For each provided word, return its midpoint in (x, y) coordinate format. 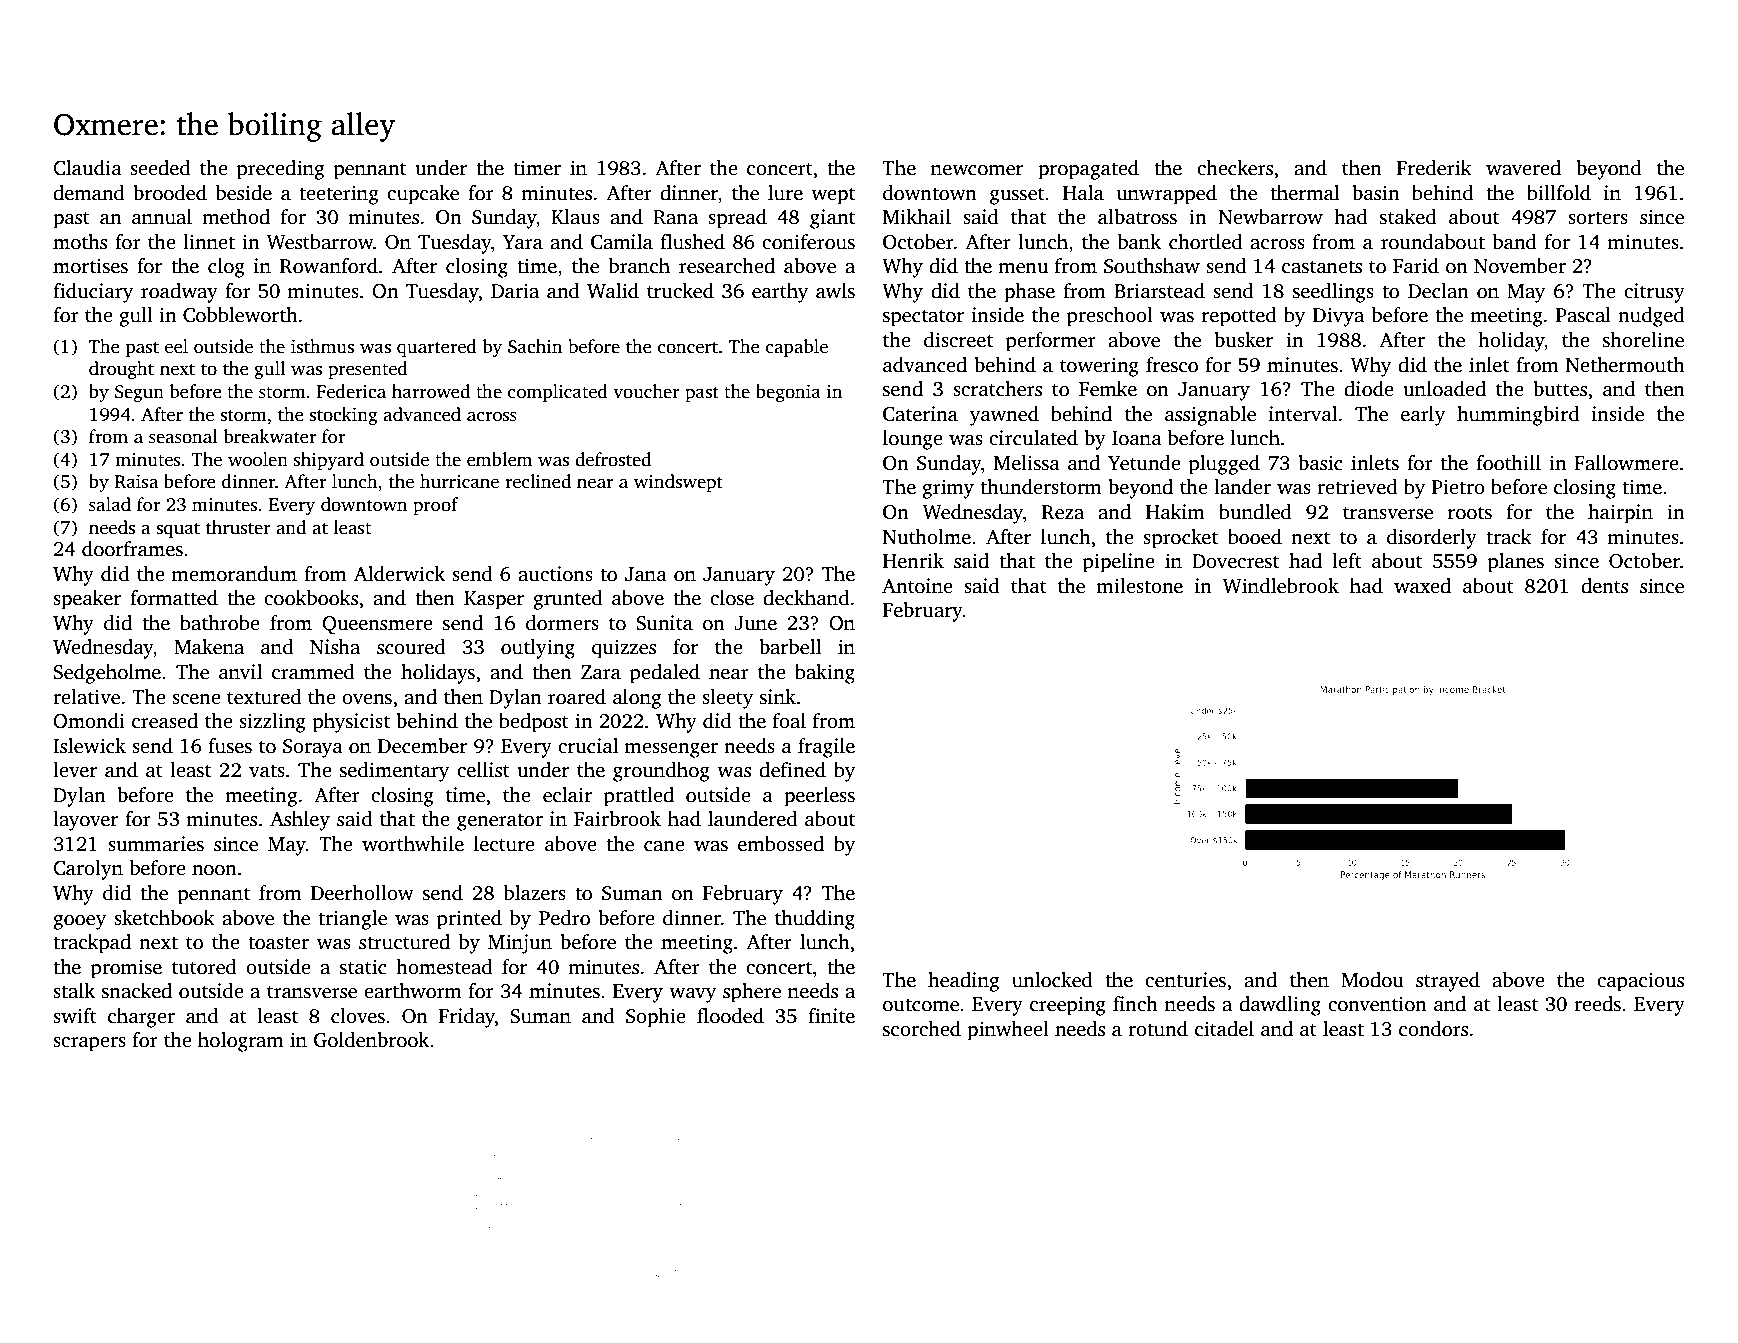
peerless (819, 797)
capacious (1640, 982)
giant (832, 219)
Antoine (917, 586)
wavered (1523, 168)
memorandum (234, 574)
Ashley (300, 821)
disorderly (1432, 539)
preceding (280, 170)
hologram (240, 1042)
